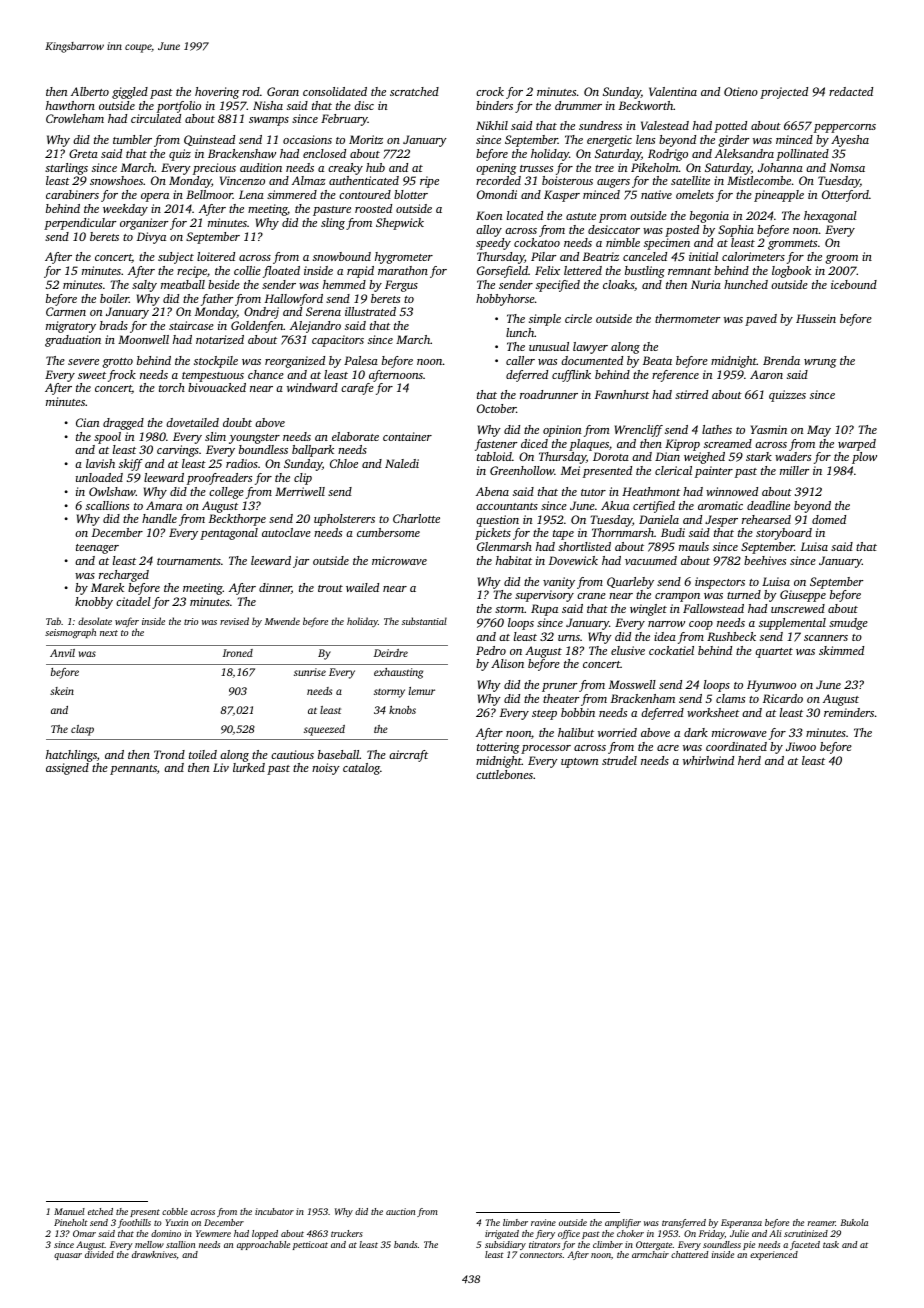 The image size is (924, 1308). Describe the element at coordinates (400, 1211) in the screenshot. I see `auction` at that location.
